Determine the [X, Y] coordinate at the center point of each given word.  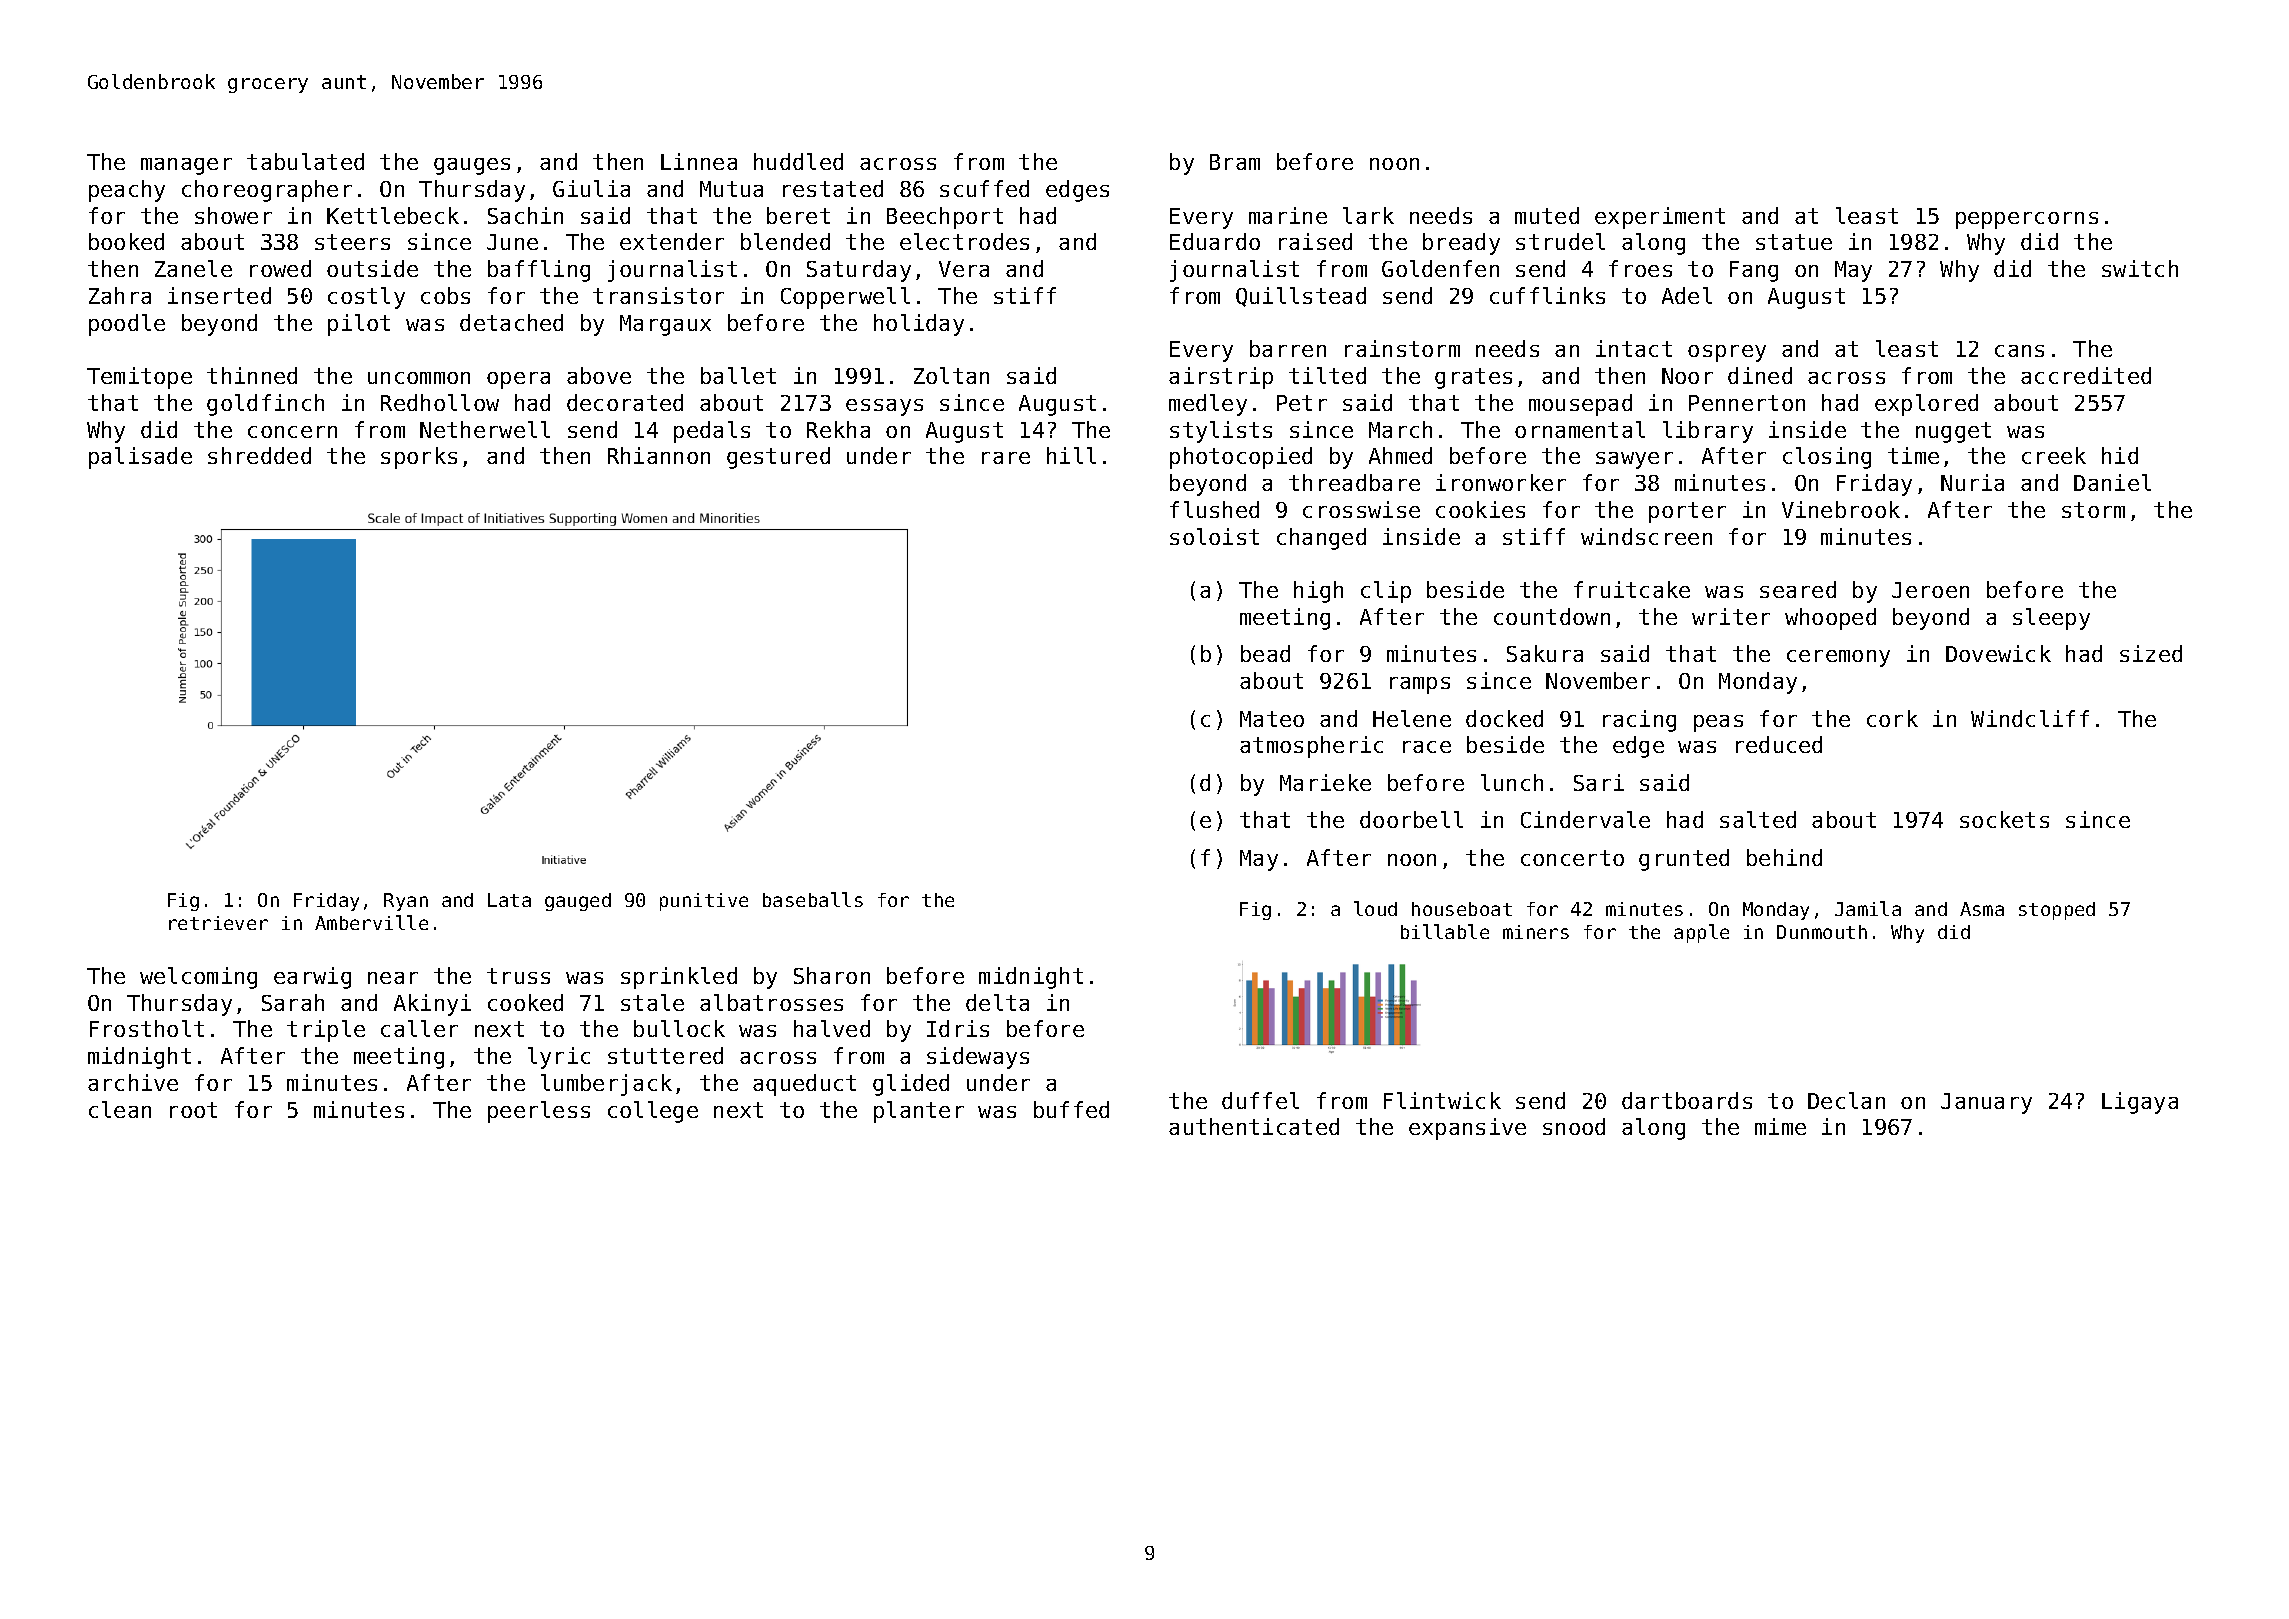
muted [1547, 215]
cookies [1480, 509]
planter [919, 1112]
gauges [472, 166]
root [193, 1110]
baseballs [813, 899]
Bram [1235, 162]
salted [1758, 819]
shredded [259, 455]
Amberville [371, 922]
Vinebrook [1841, 509]
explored [1926, 405]
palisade [140, 458]
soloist [1214, 536]
